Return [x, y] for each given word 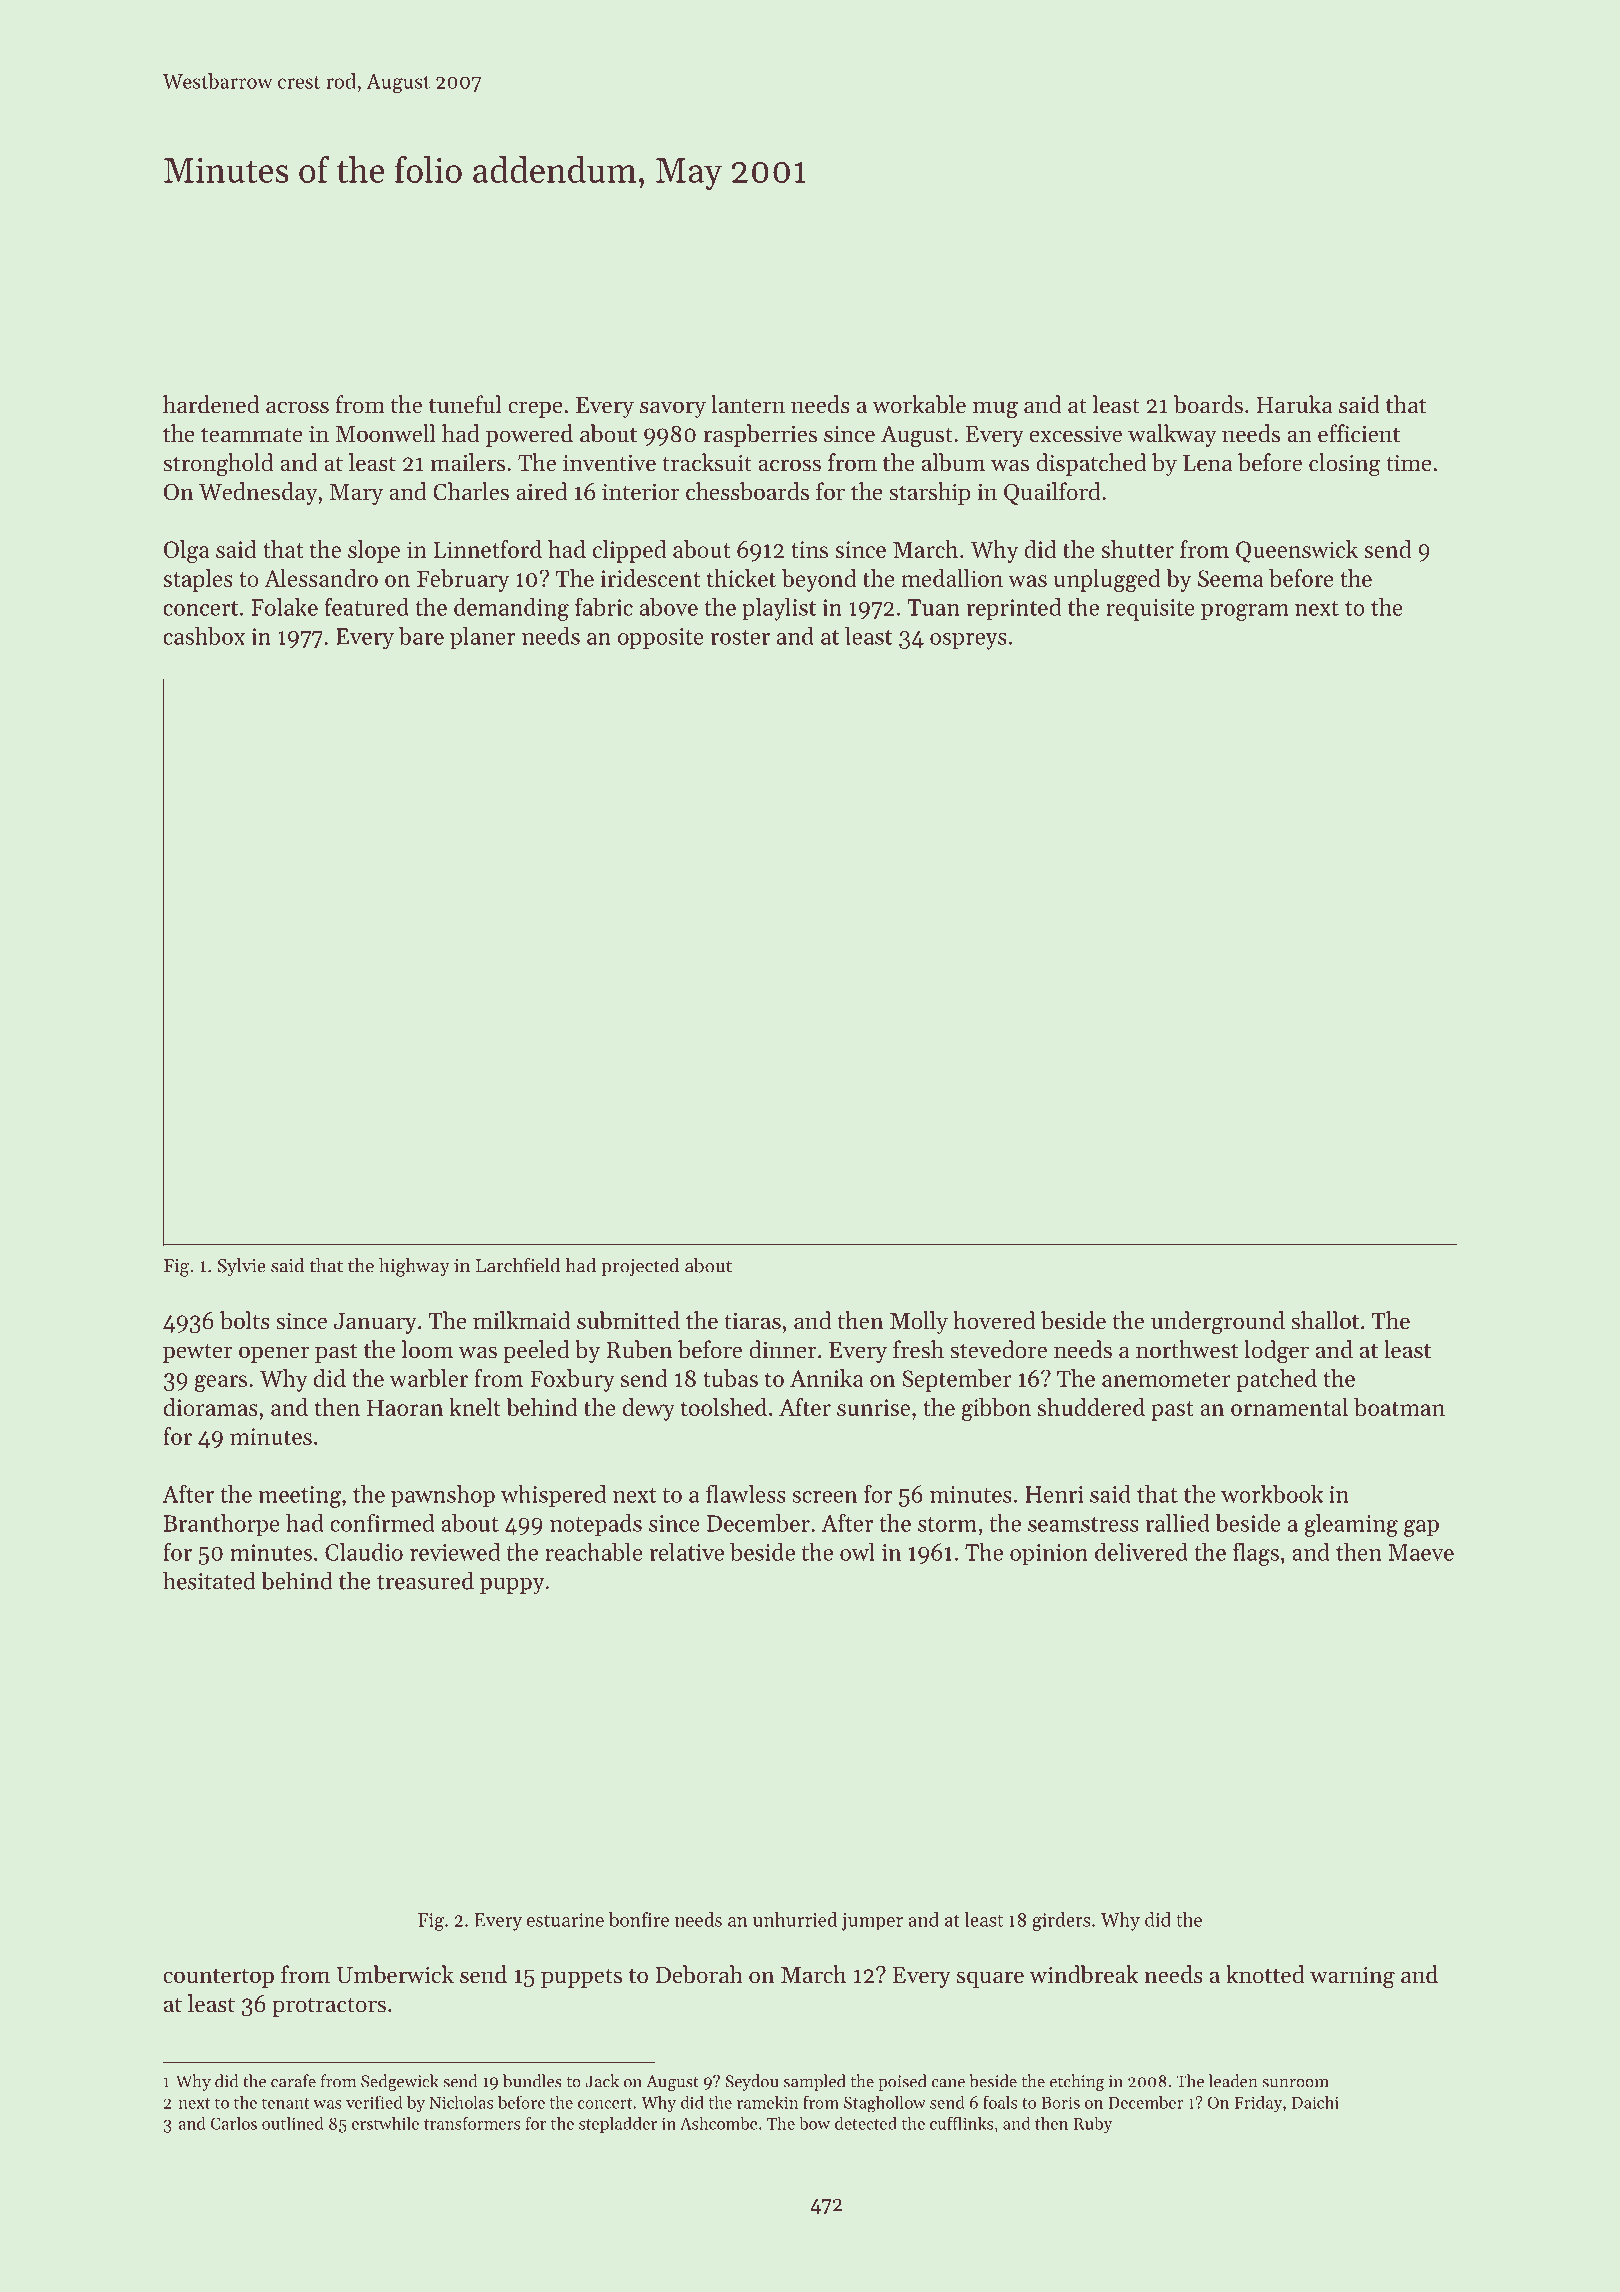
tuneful [465, 404]
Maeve [1421, 1552]
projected [640, 1267]
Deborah [699, 1974]
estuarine [565, 1920]
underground [1218, 1323]
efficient [1359, 433]
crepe [535, 409]
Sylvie [242, 1267]
